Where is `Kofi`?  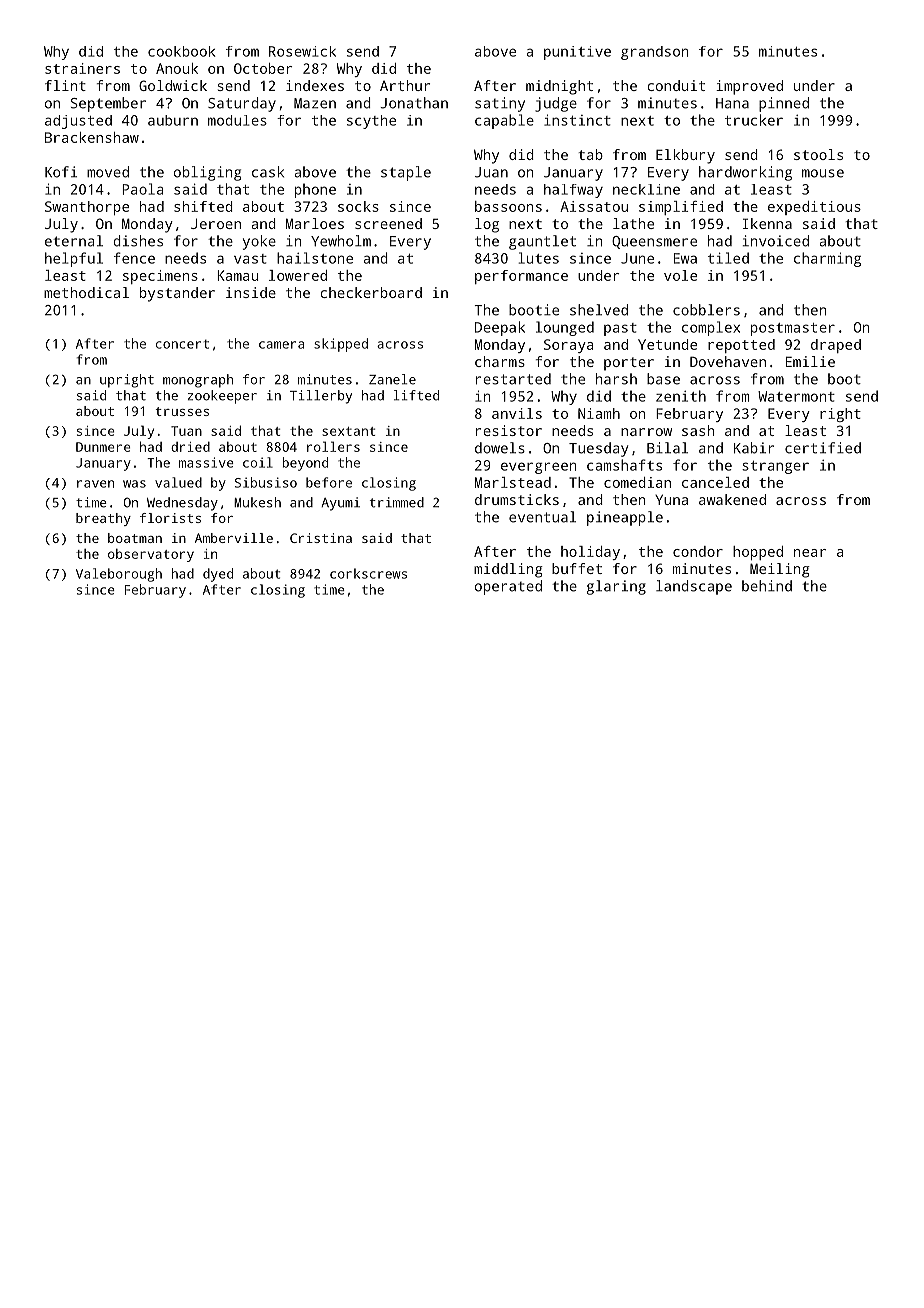
Kofi is located at coordinates (61, 172).
